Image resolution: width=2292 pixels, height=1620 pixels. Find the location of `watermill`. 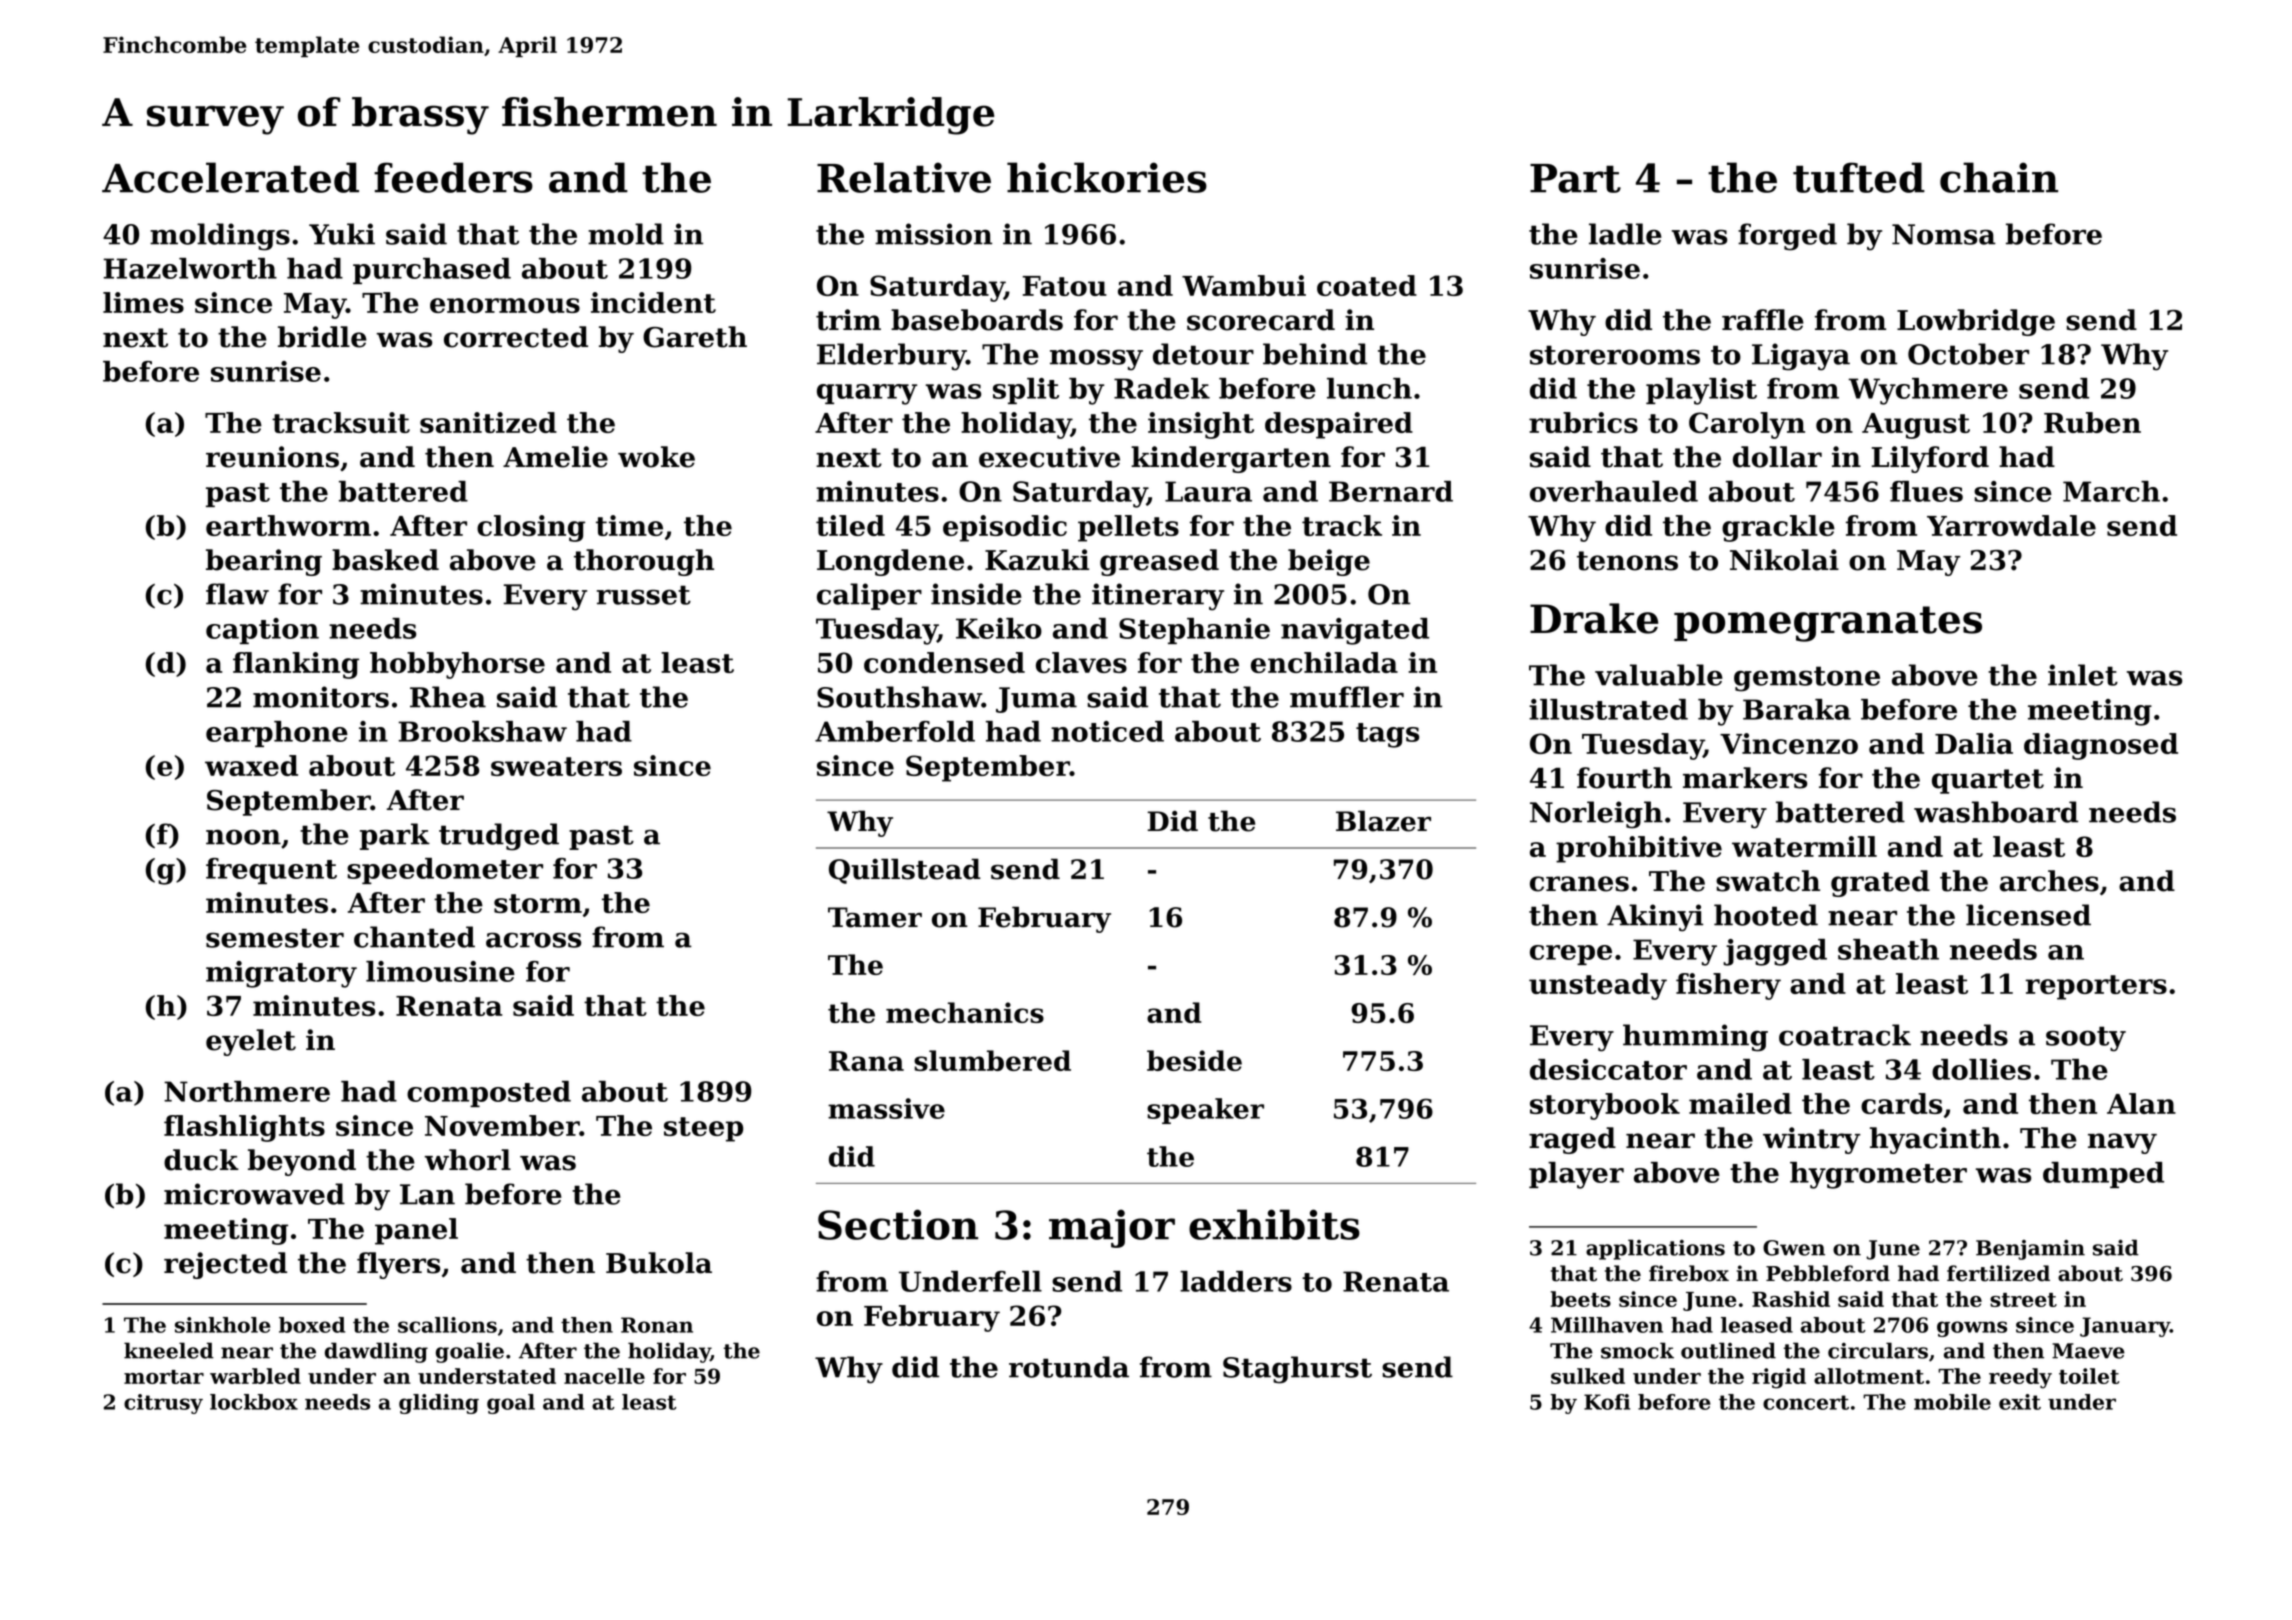

watermill is located at coordinates (1804, 846).
